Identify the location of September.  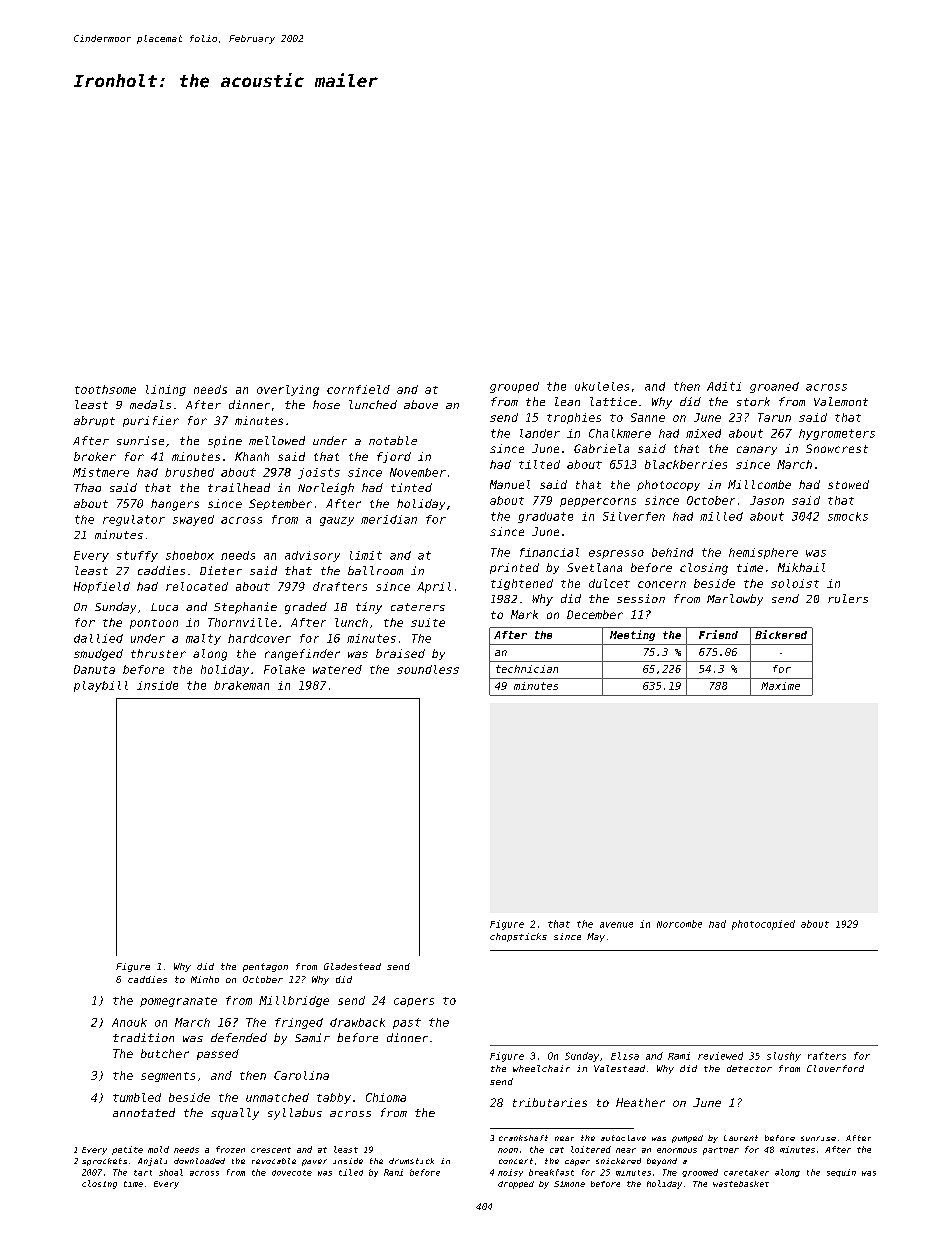
(280, 504).
